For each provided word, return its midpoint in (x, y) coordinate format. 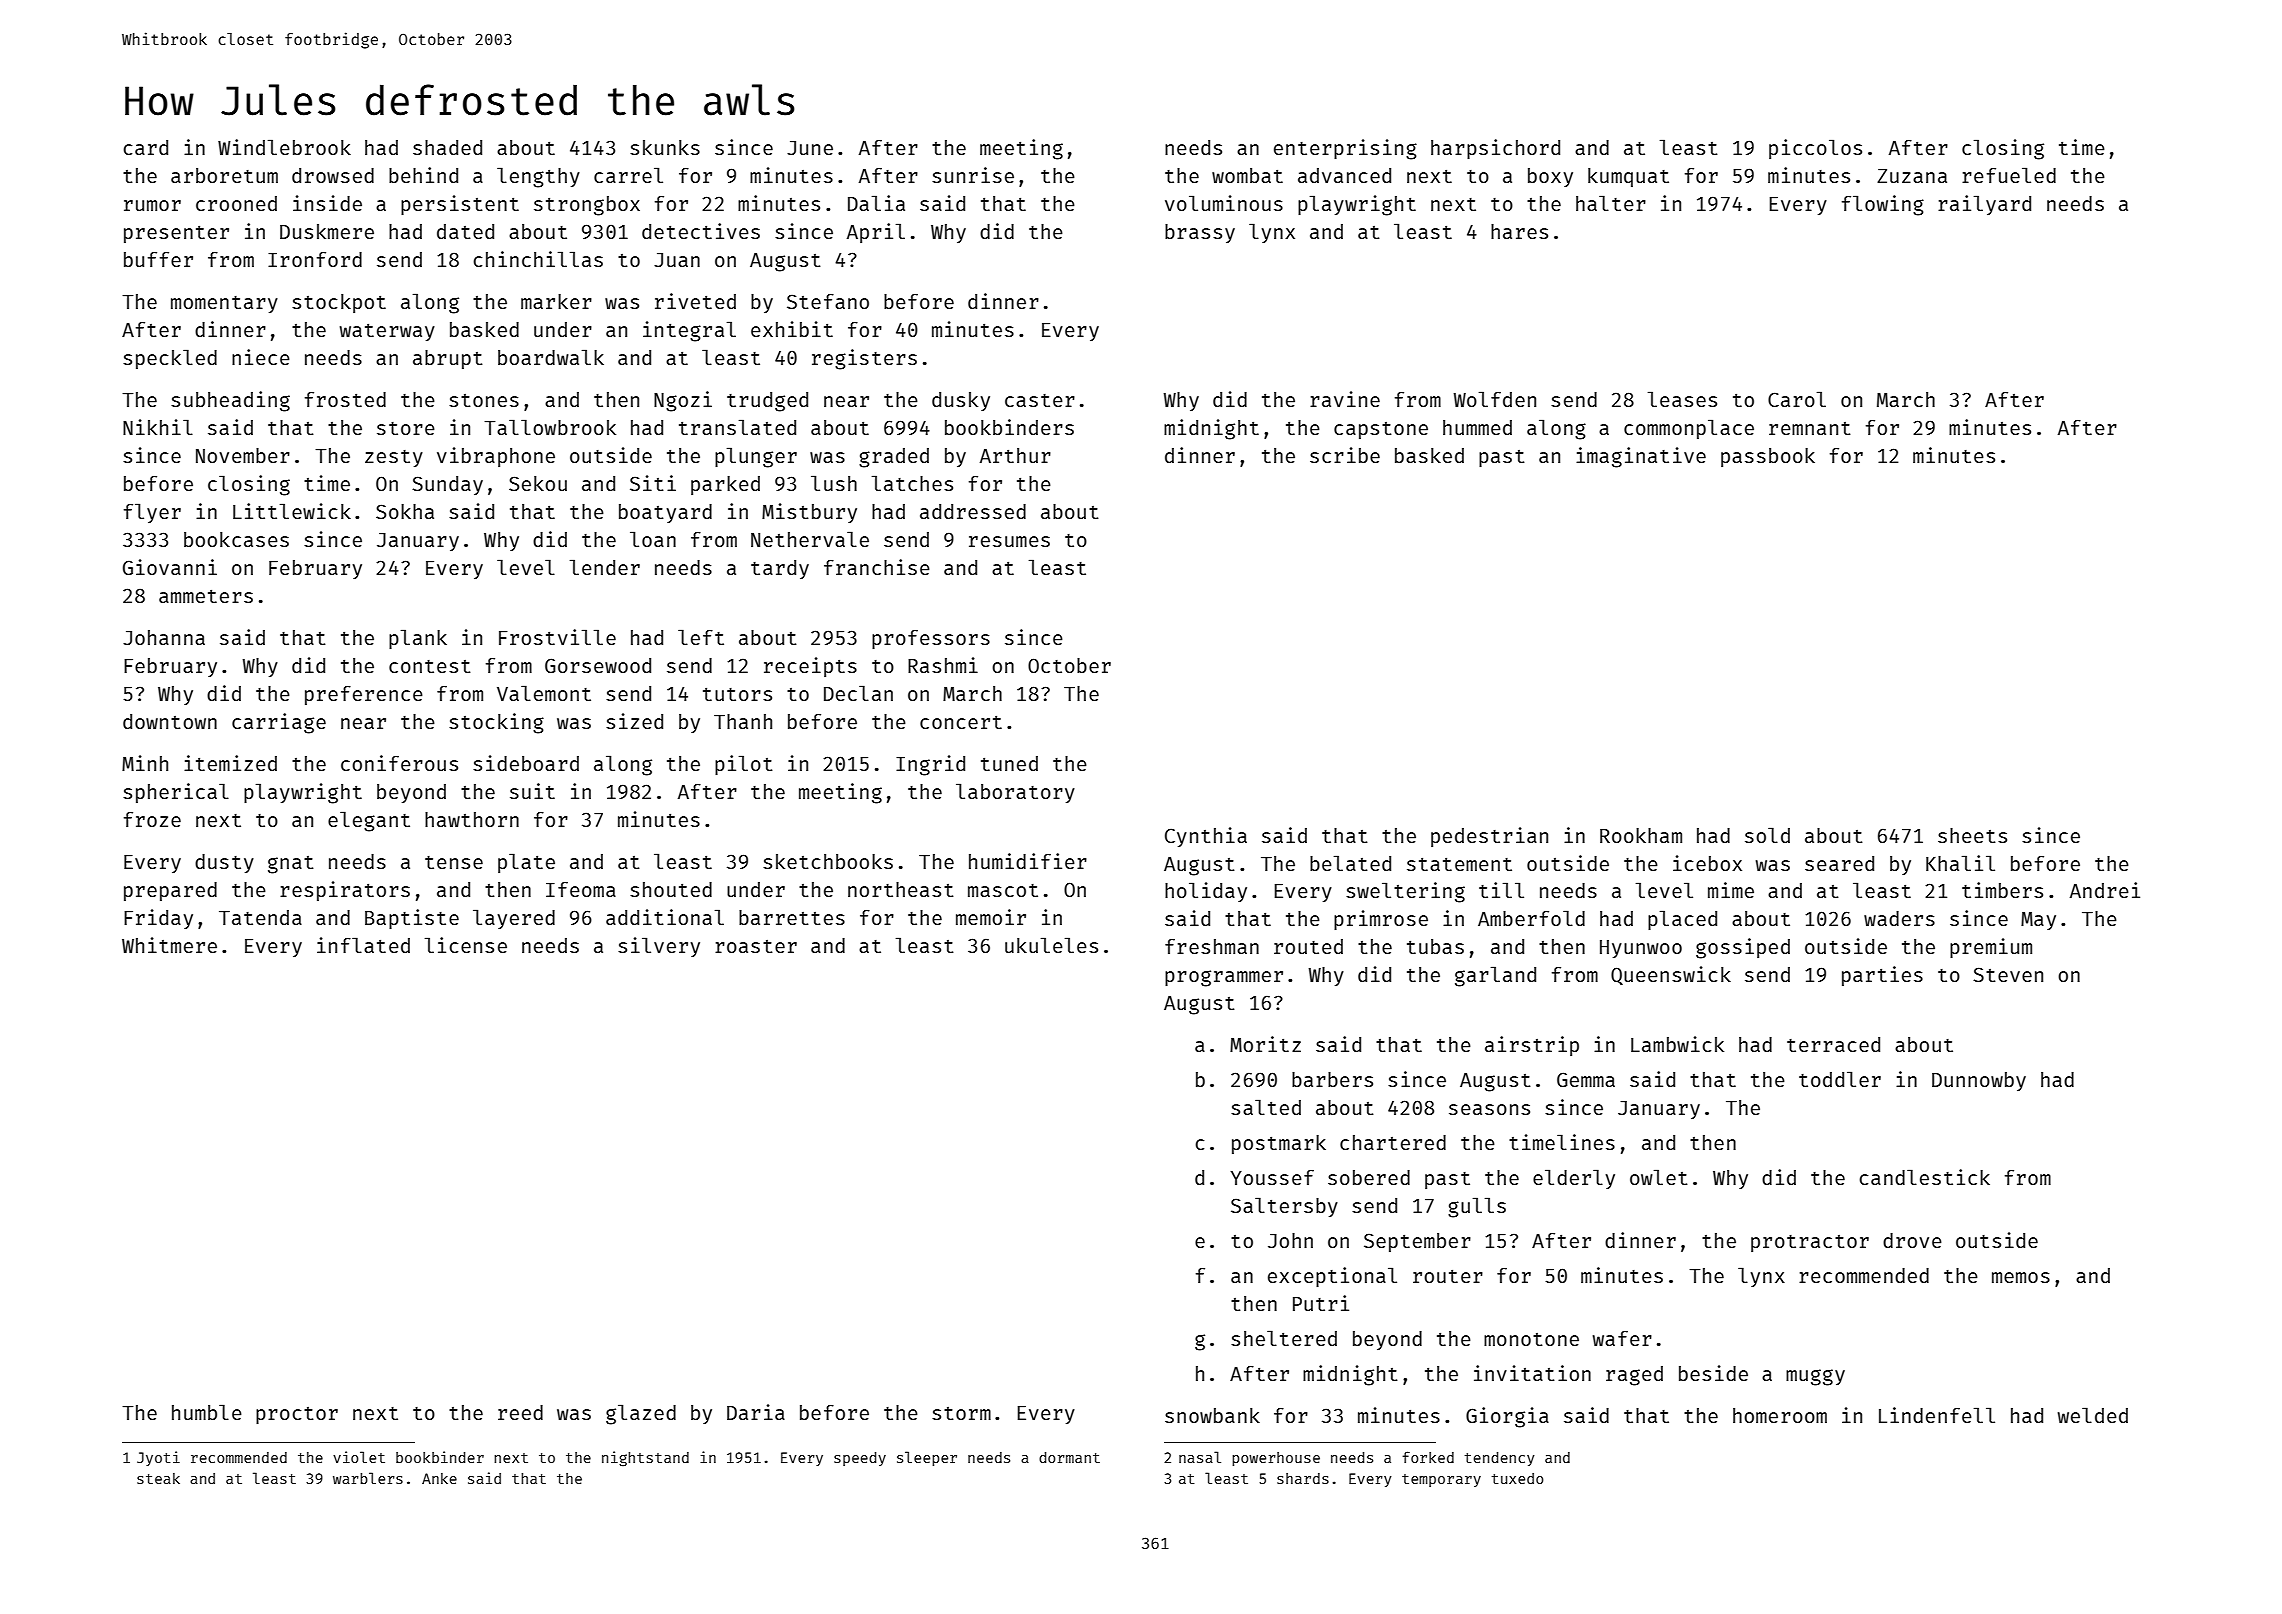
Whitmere (169, 945)
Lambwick (1677, 1044)
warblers (368, 1478)
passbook (1768, 457)
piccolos (1815, 149)
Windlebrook (284, 147)
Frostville (557, 637)
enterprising (1345, 149)
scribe (1345, 455)
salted (1266, 1107)
